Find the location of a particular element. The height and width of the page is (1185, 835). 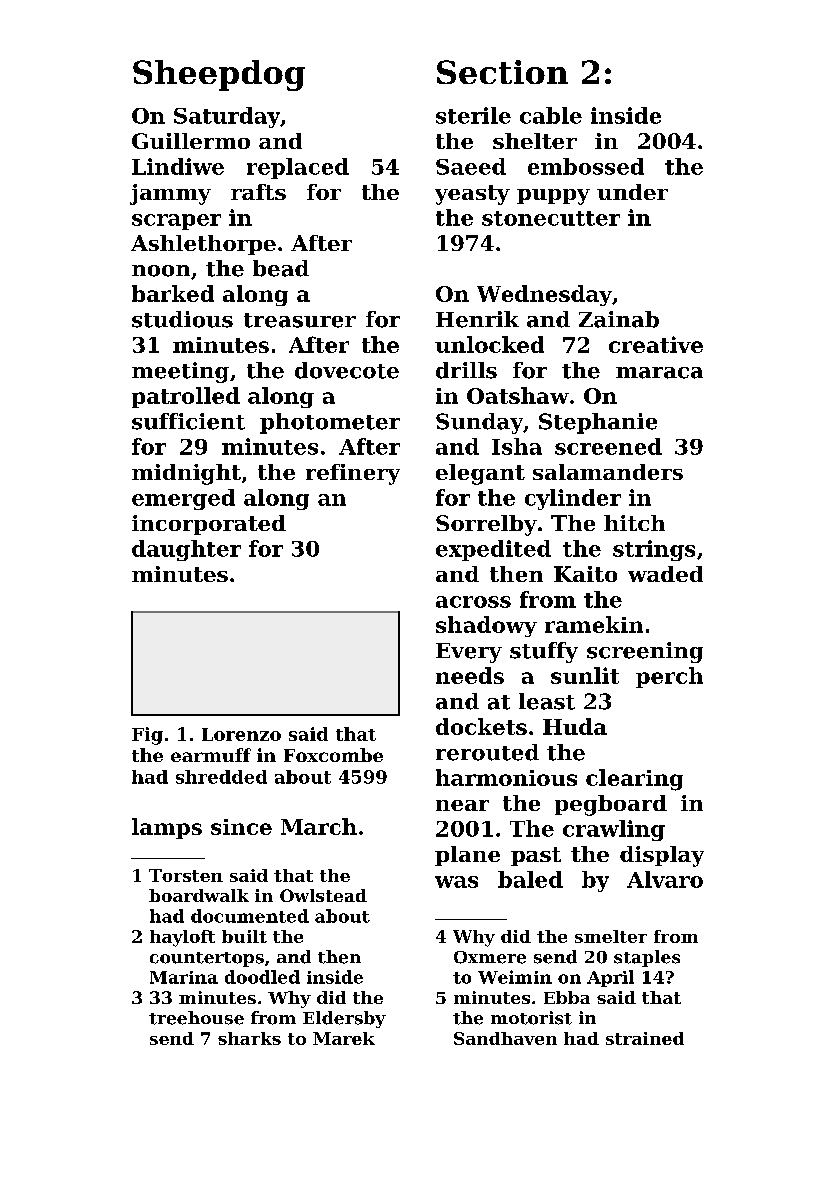

drills is located at coordinates (466, 370).
